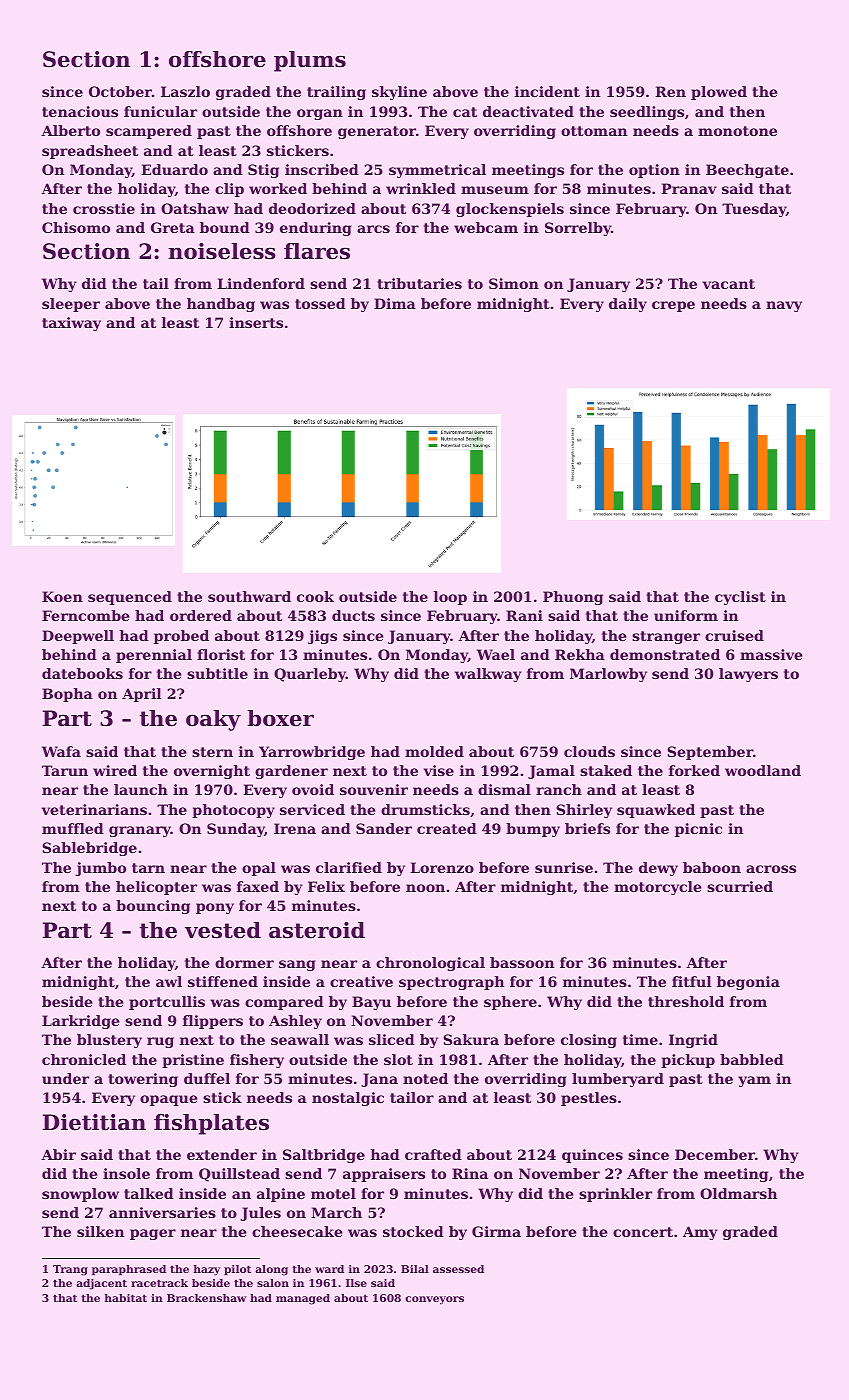 The width and height of the screenshot is (849, 1400). I want to click on plowed, so click(719, 93).
